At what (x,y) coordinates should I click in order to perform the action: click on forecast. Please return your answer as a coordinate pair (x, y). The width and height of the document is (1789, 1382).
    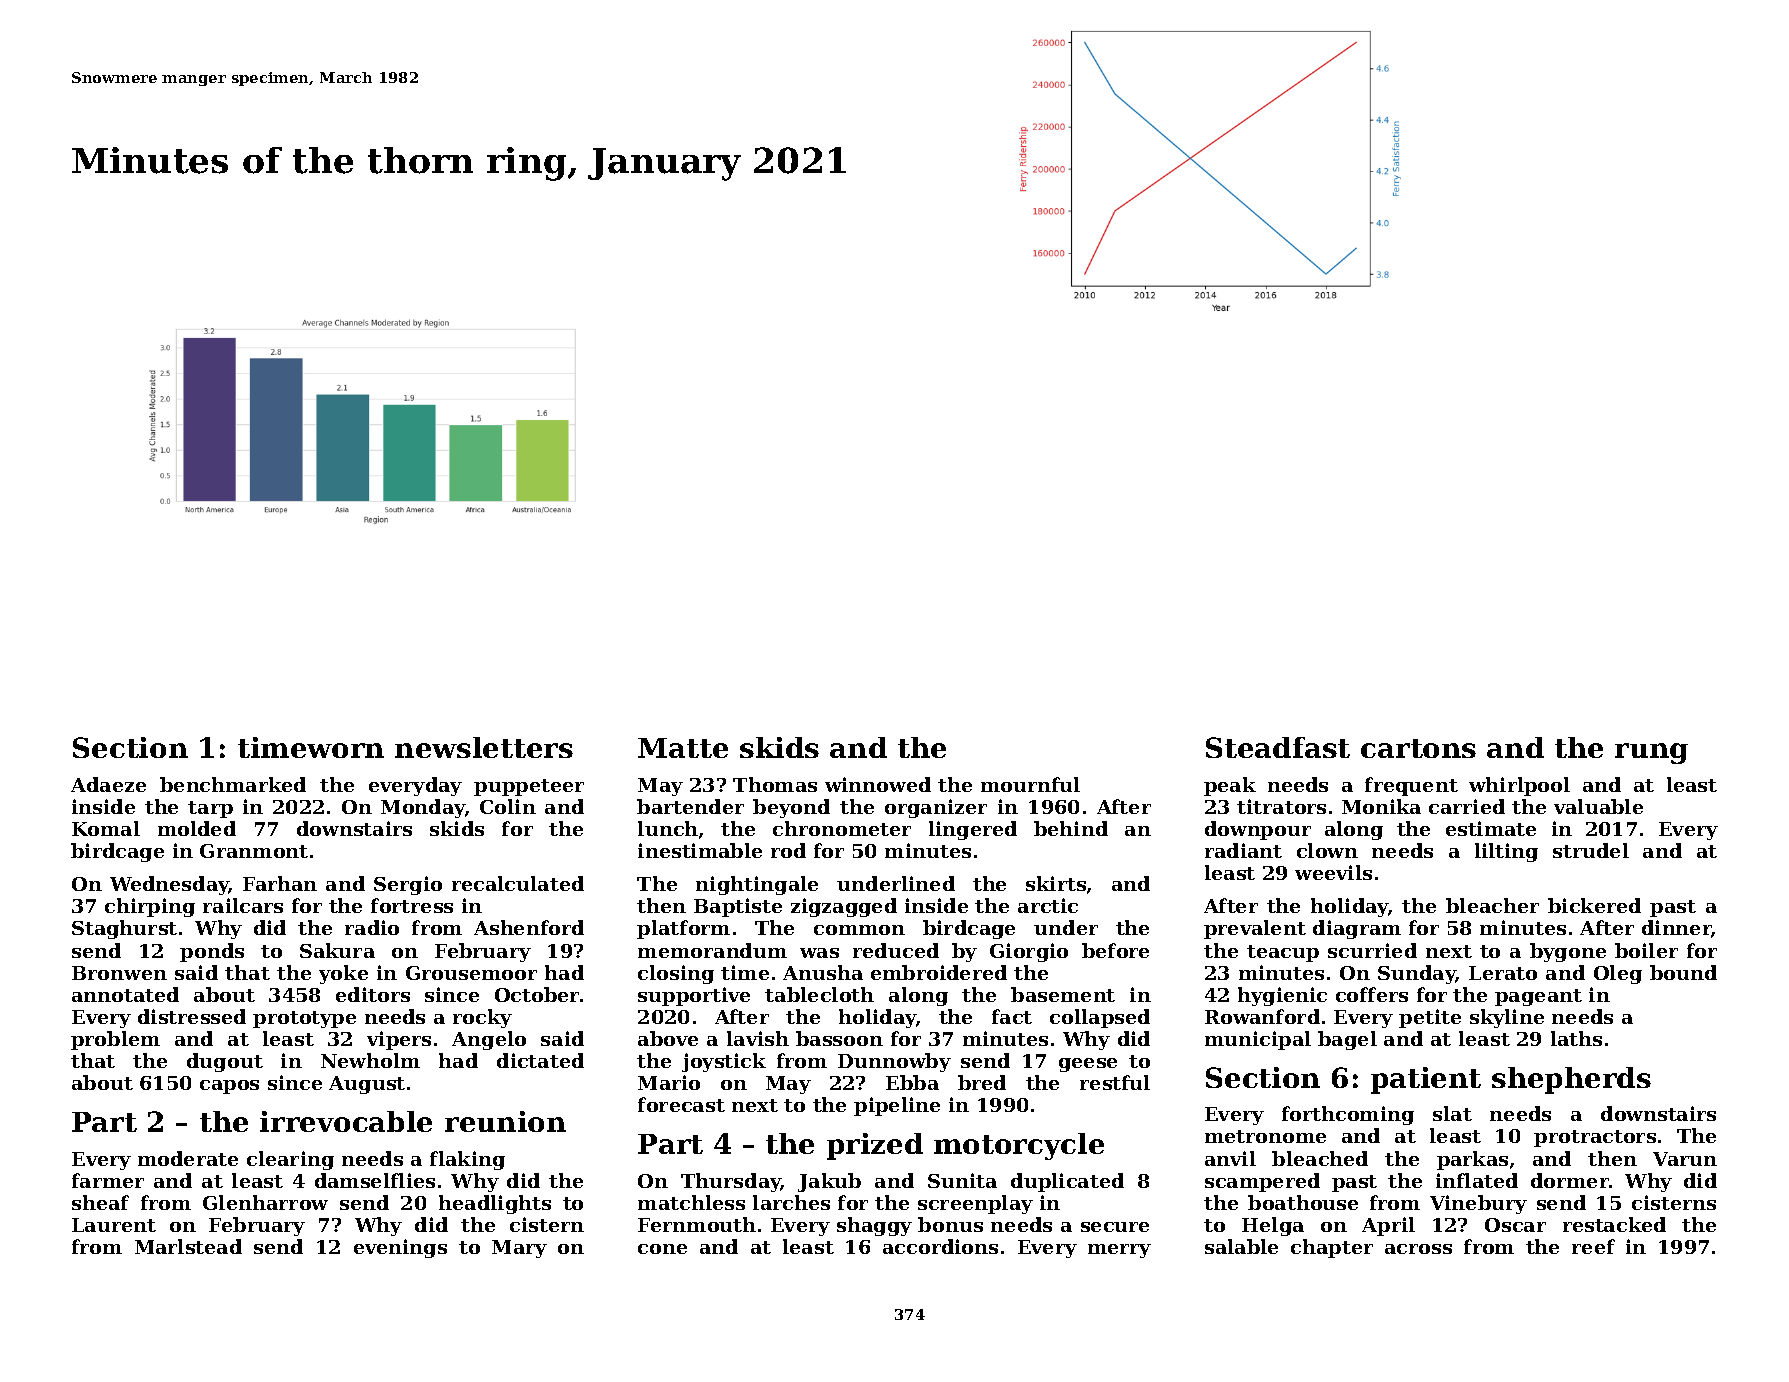
    Looking at the image, I should click on (681, 1104).
